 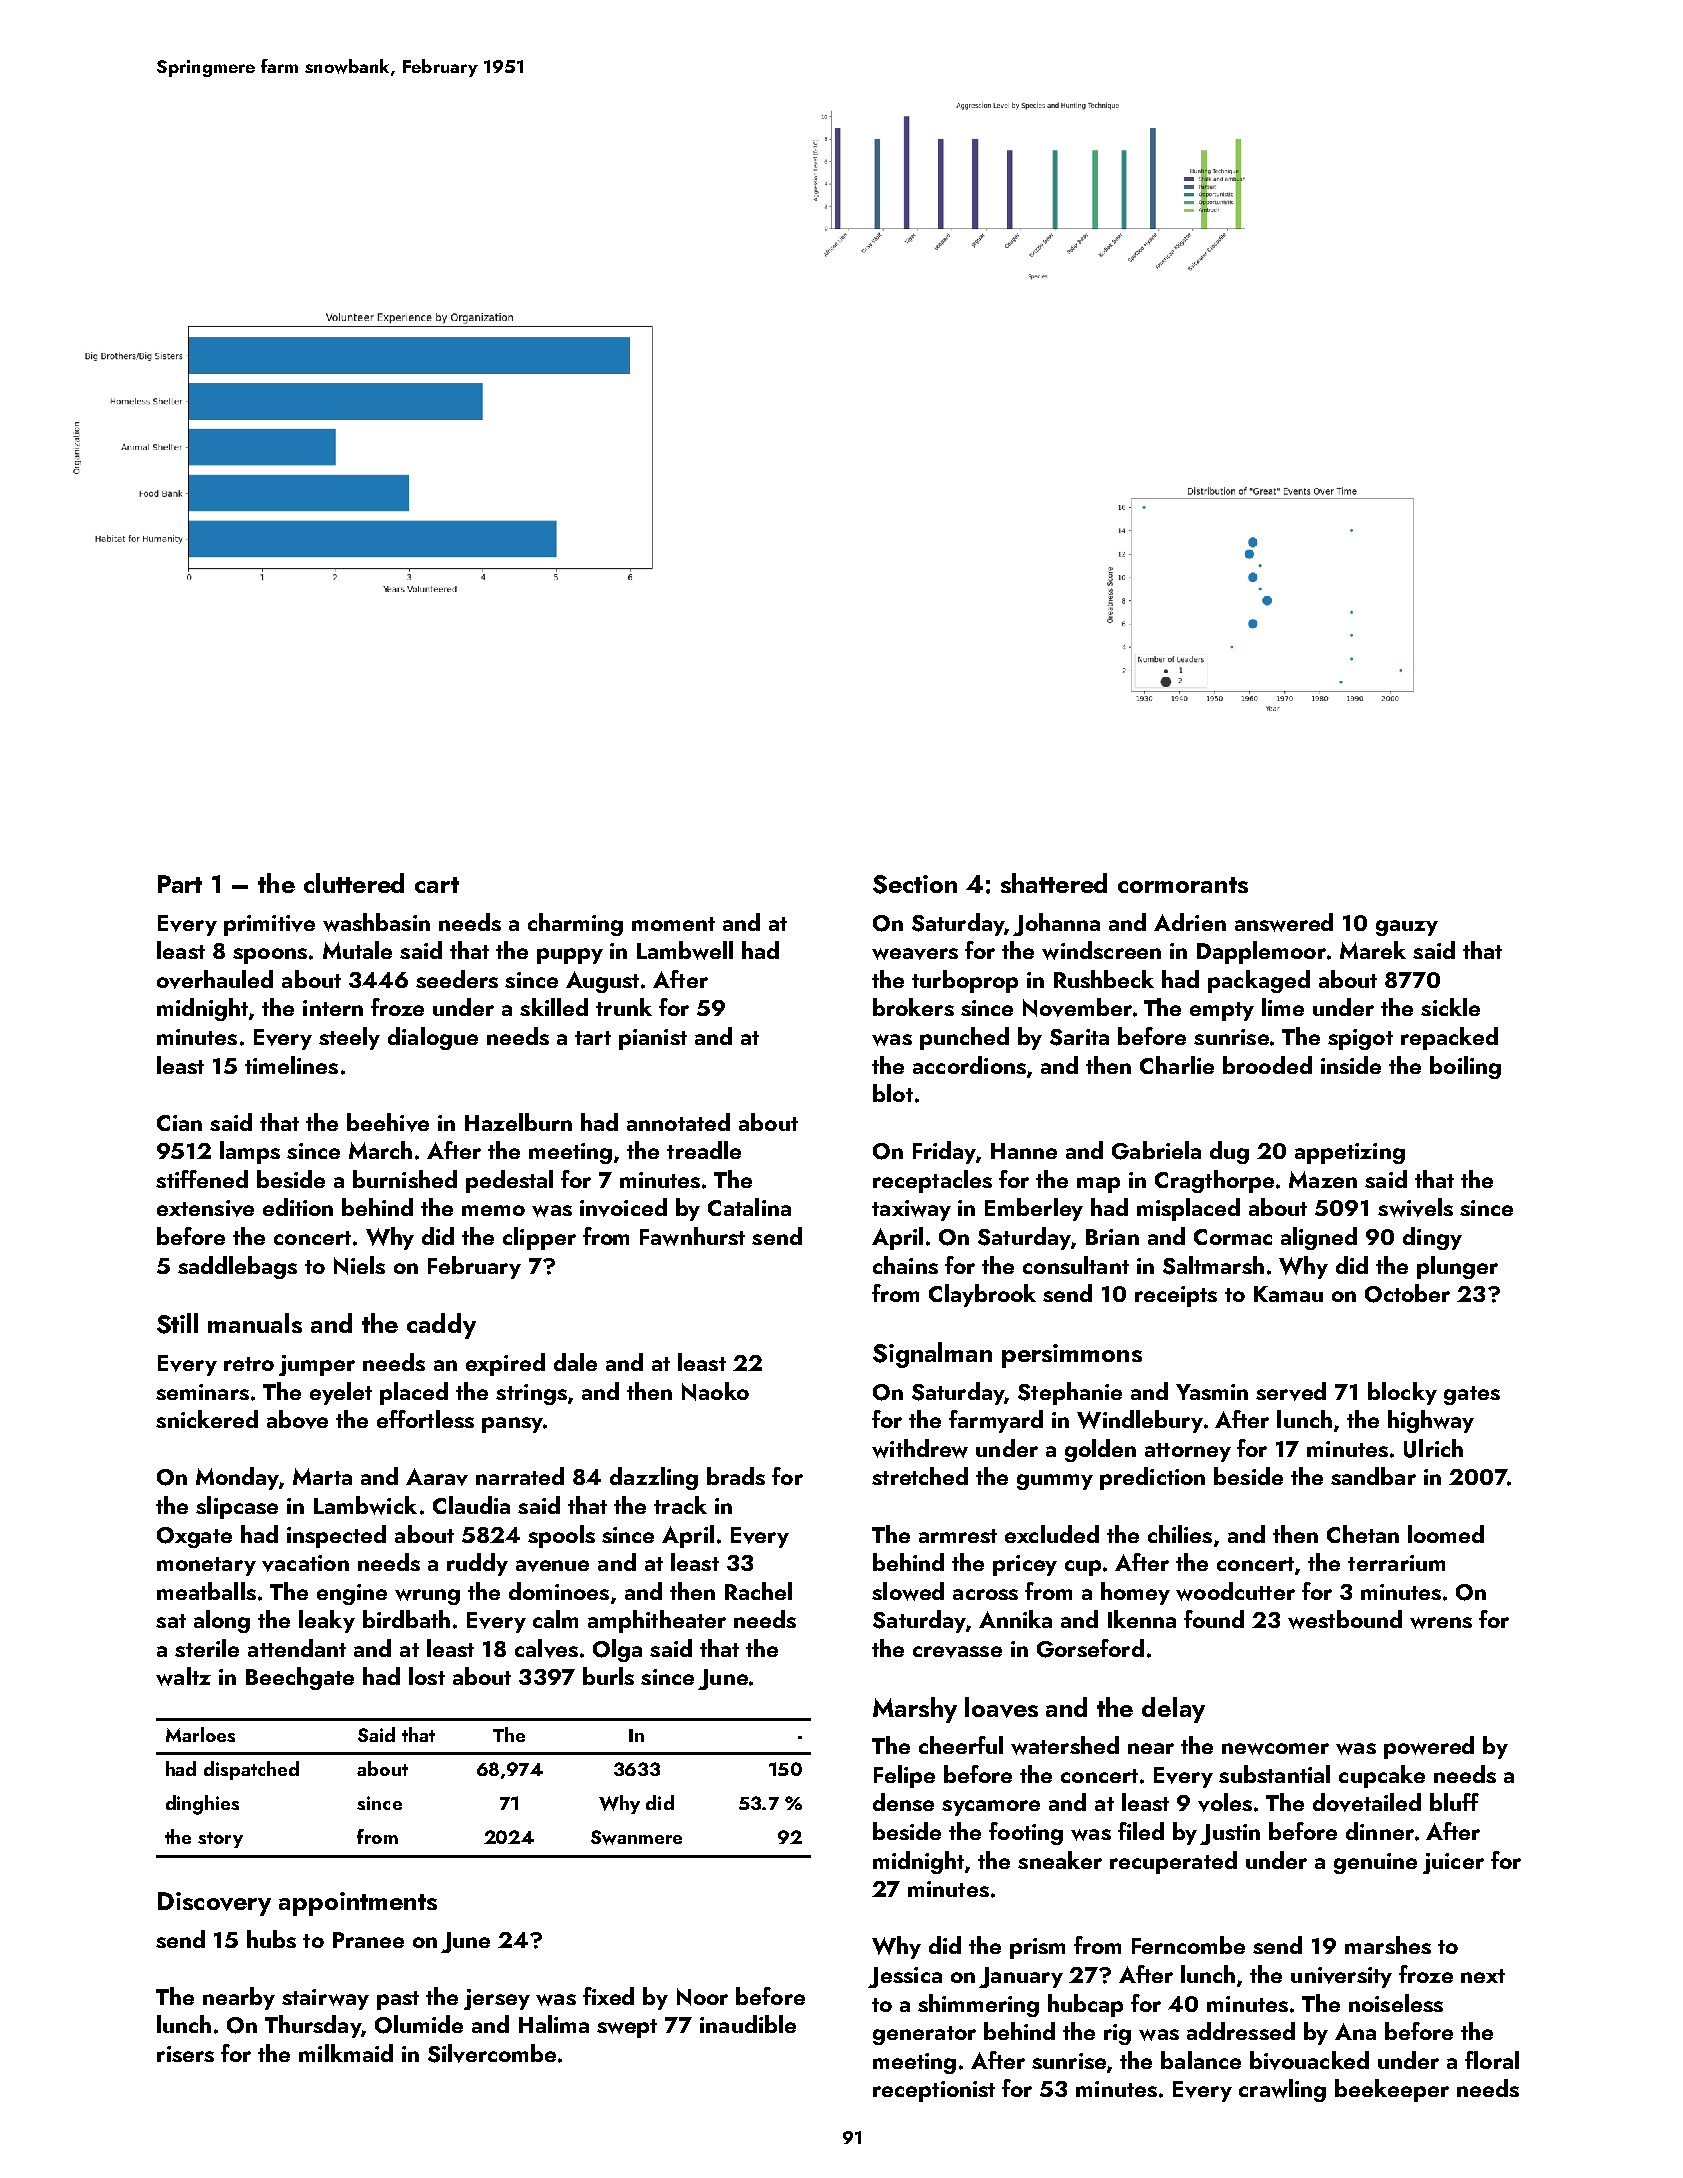 What do you see at coordinates (920, 1476) in the screenshot?
I see `stretched` at bounding box center [920, 1476].
